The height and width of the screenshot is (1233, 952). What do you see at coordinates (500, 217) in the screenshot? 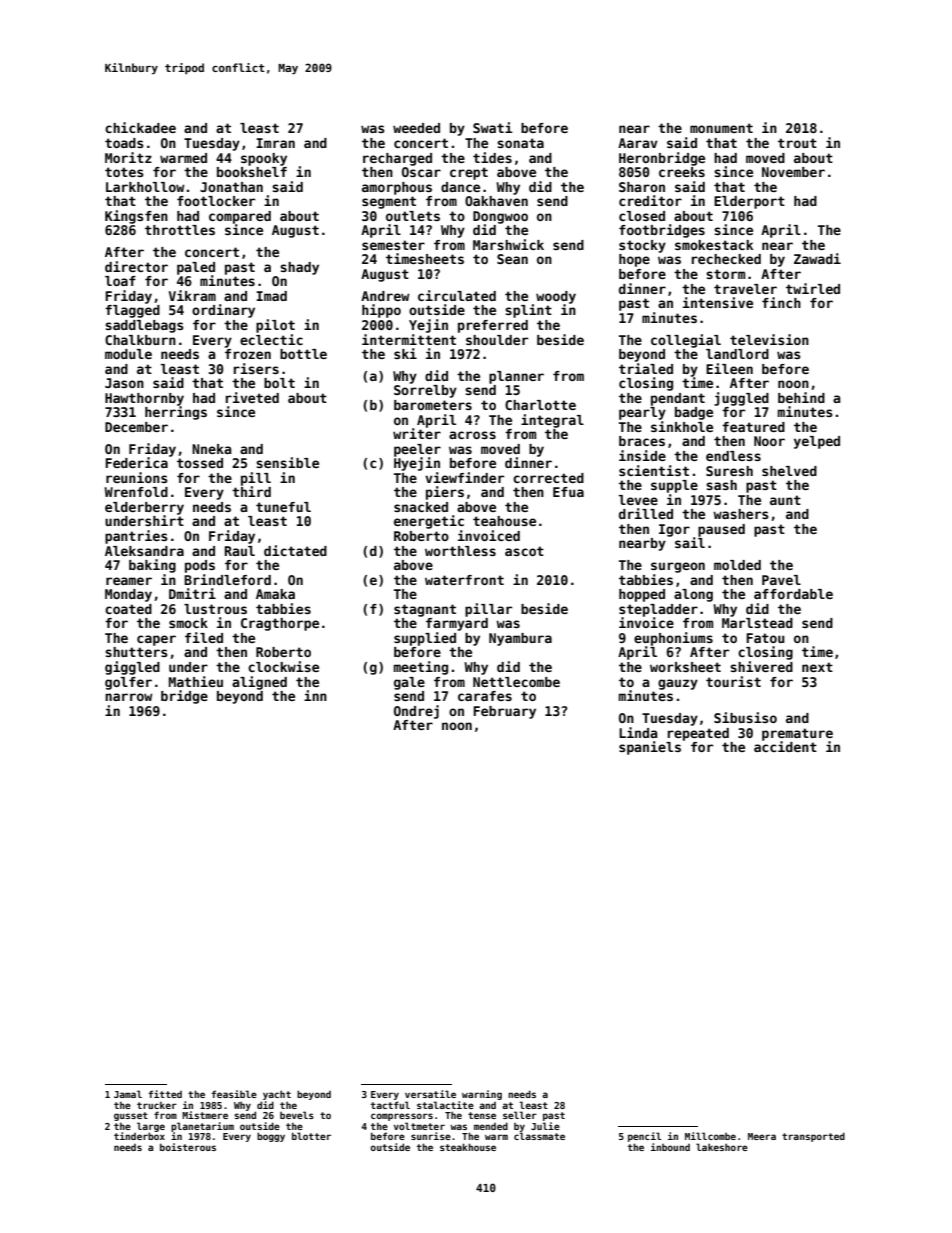
I see `Dongwoo` at bounding box center [500, 217].
